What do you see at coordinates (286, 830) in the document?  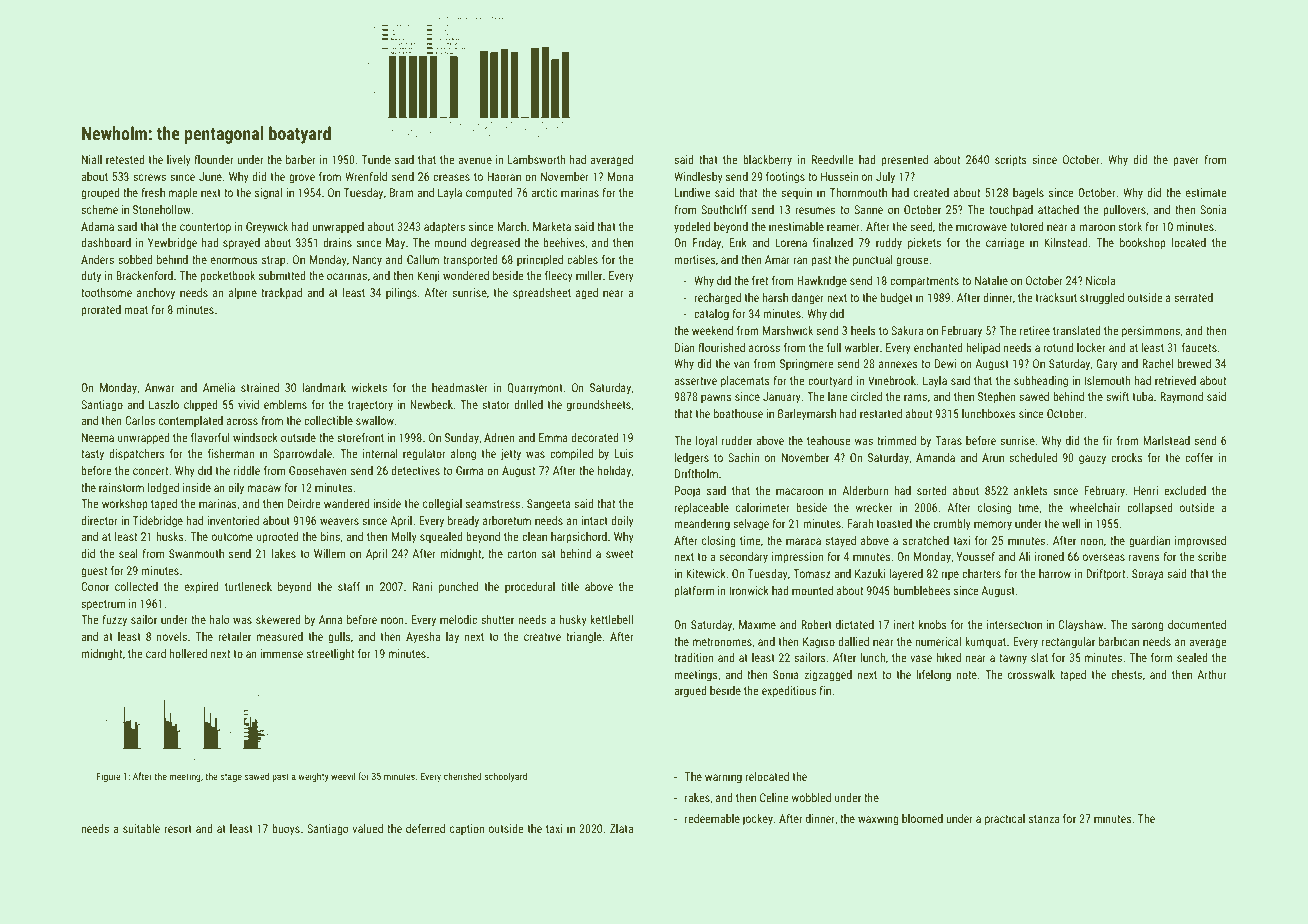 I see `buoys` at bounding box center [286, 830].
